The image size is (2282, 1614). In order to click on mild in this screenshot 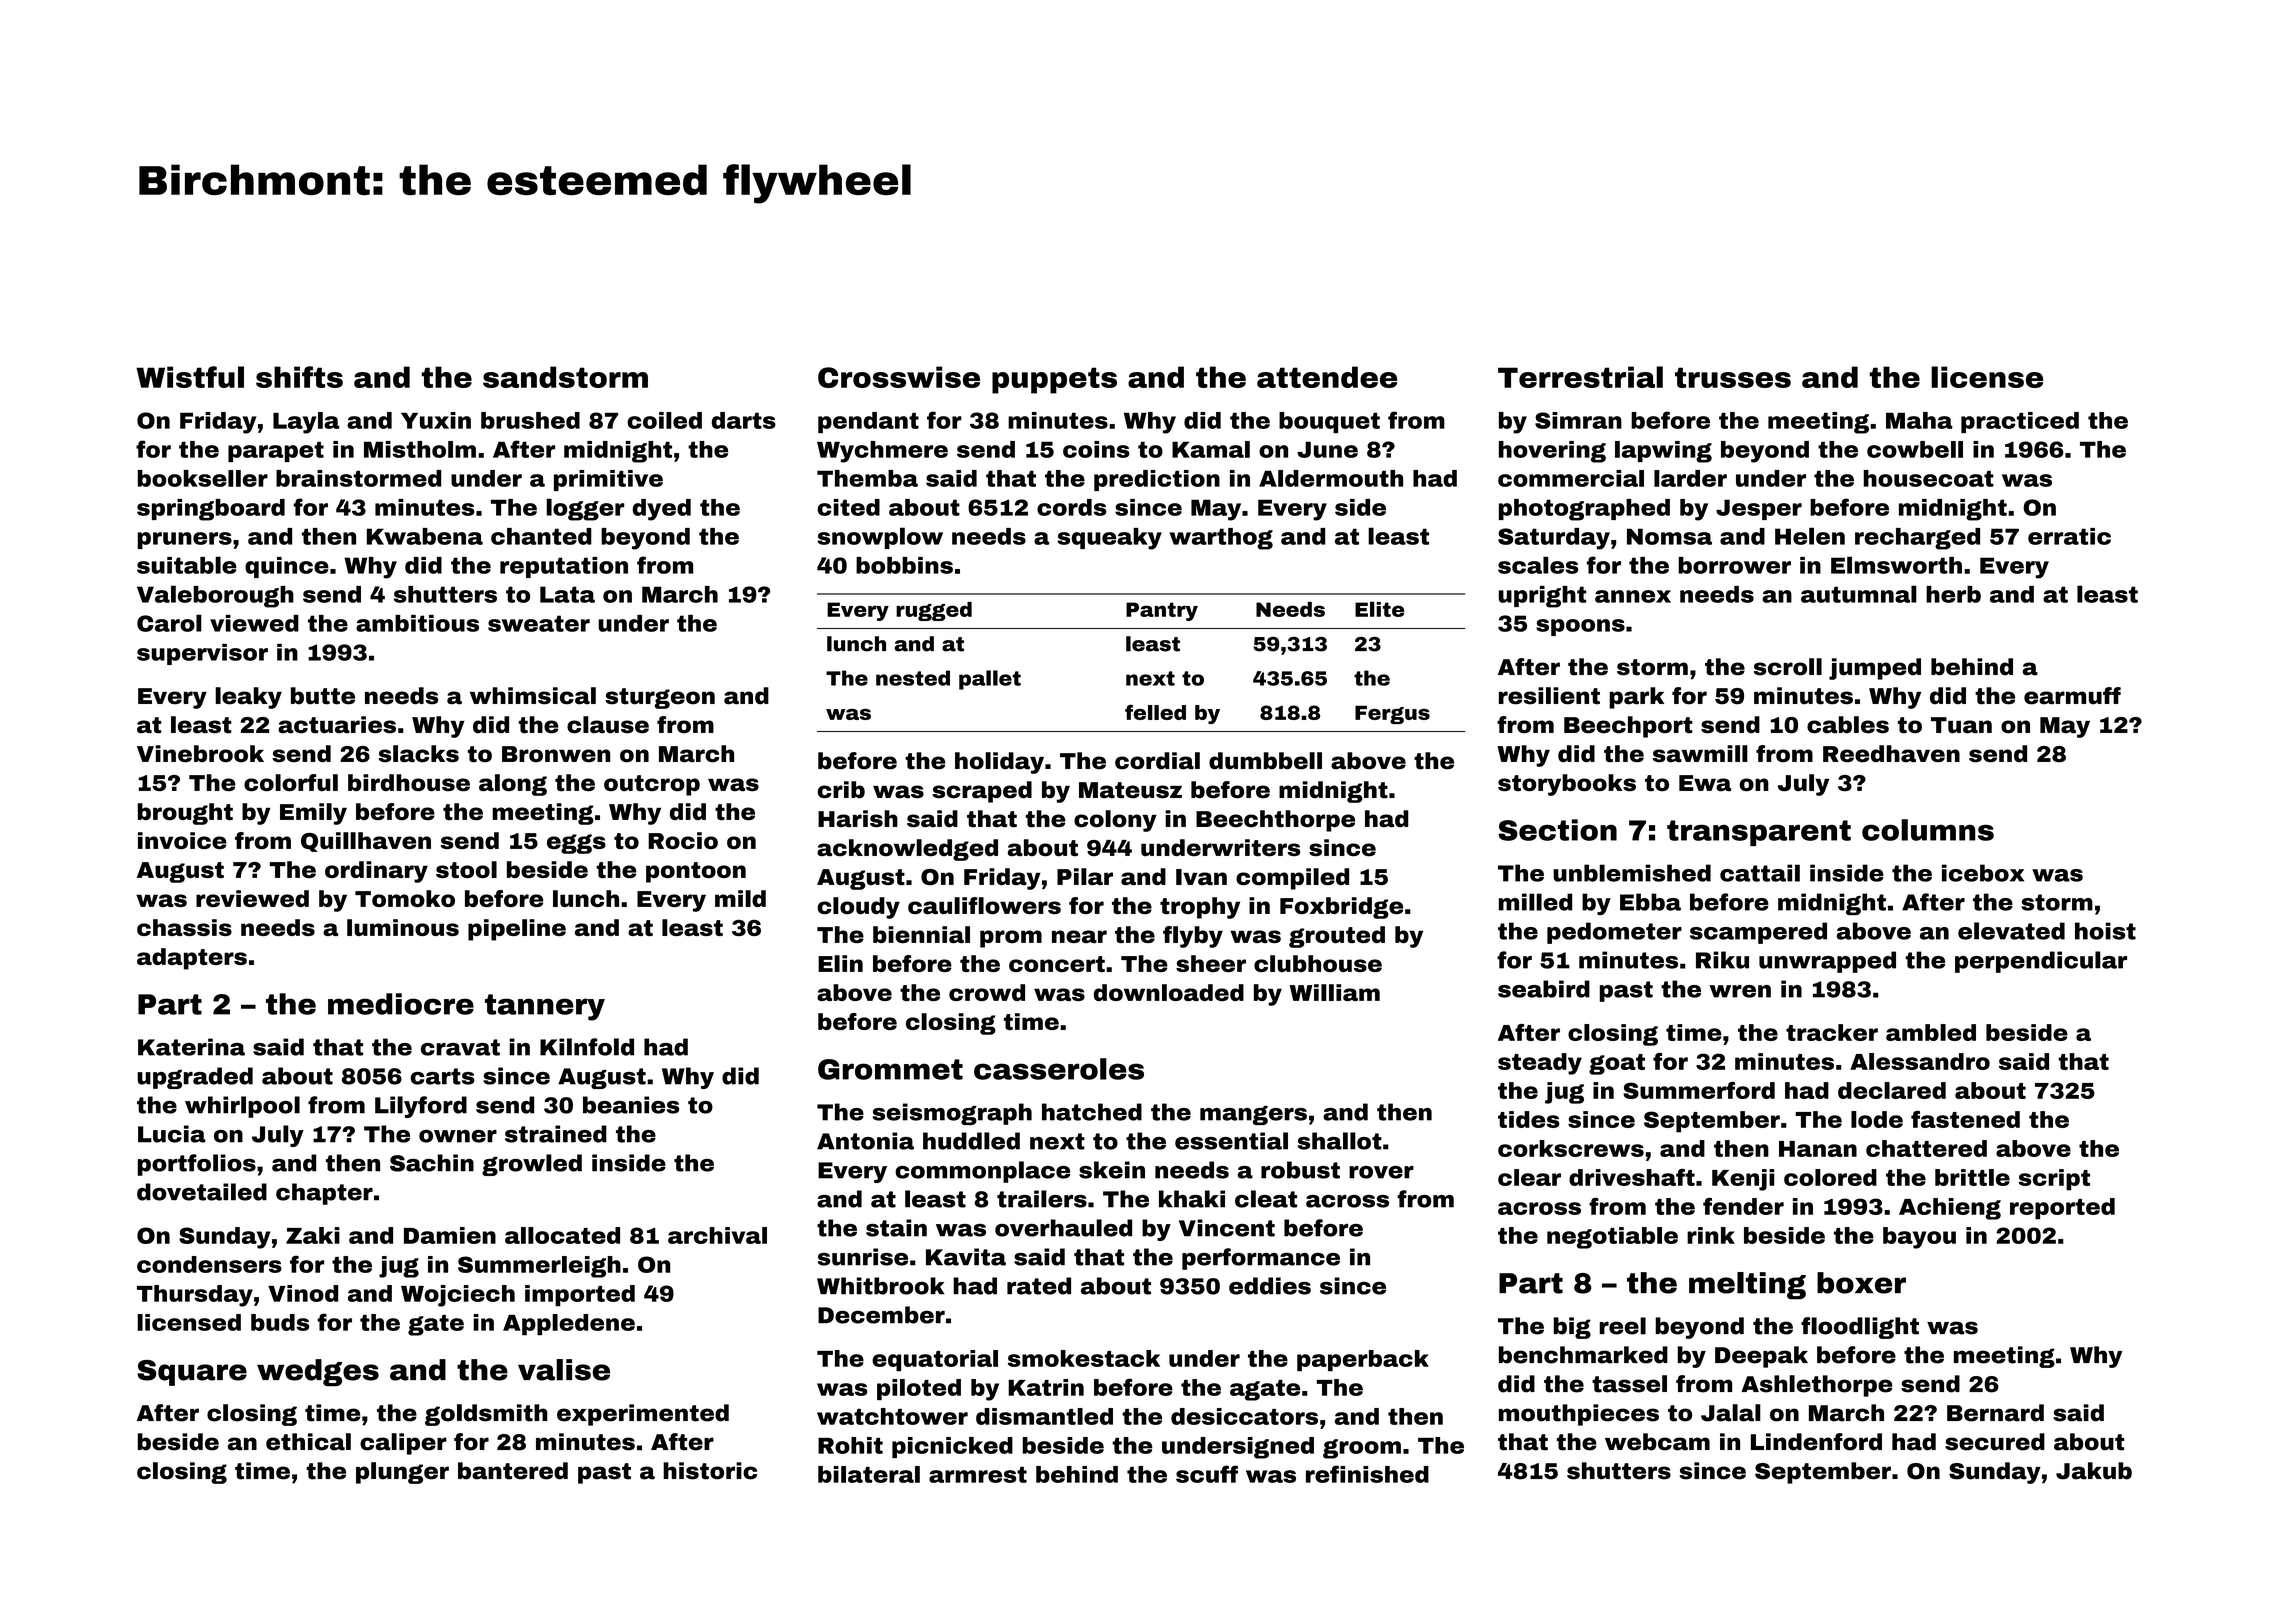, I will do `click(740, 898)`.
